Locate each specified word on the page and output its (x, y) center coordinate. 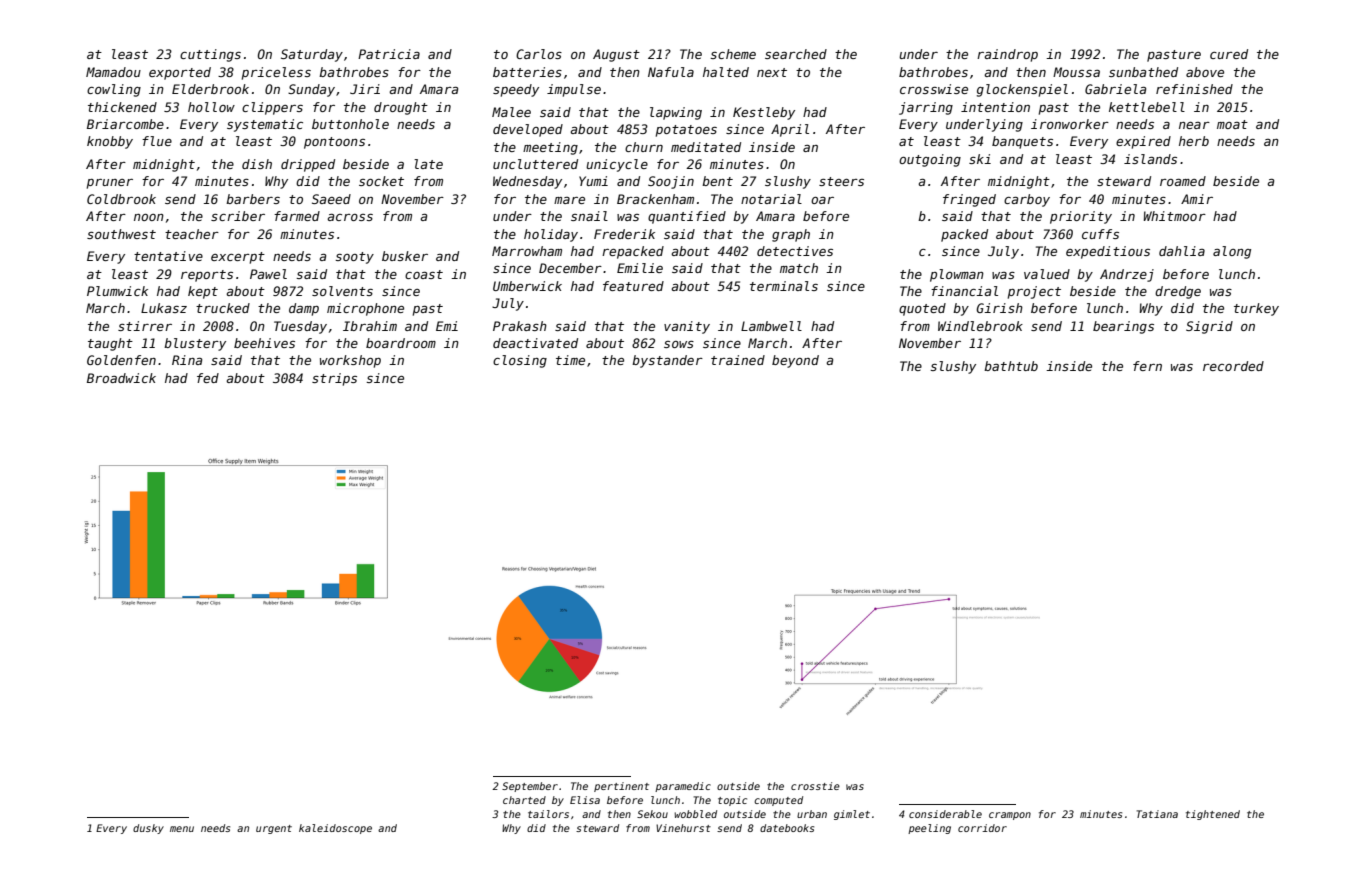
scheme (733, 54)
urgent (274, 829)
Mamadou (113, 72)
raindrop (1007, 55)
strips (334, 379)
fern (1147, 366)
